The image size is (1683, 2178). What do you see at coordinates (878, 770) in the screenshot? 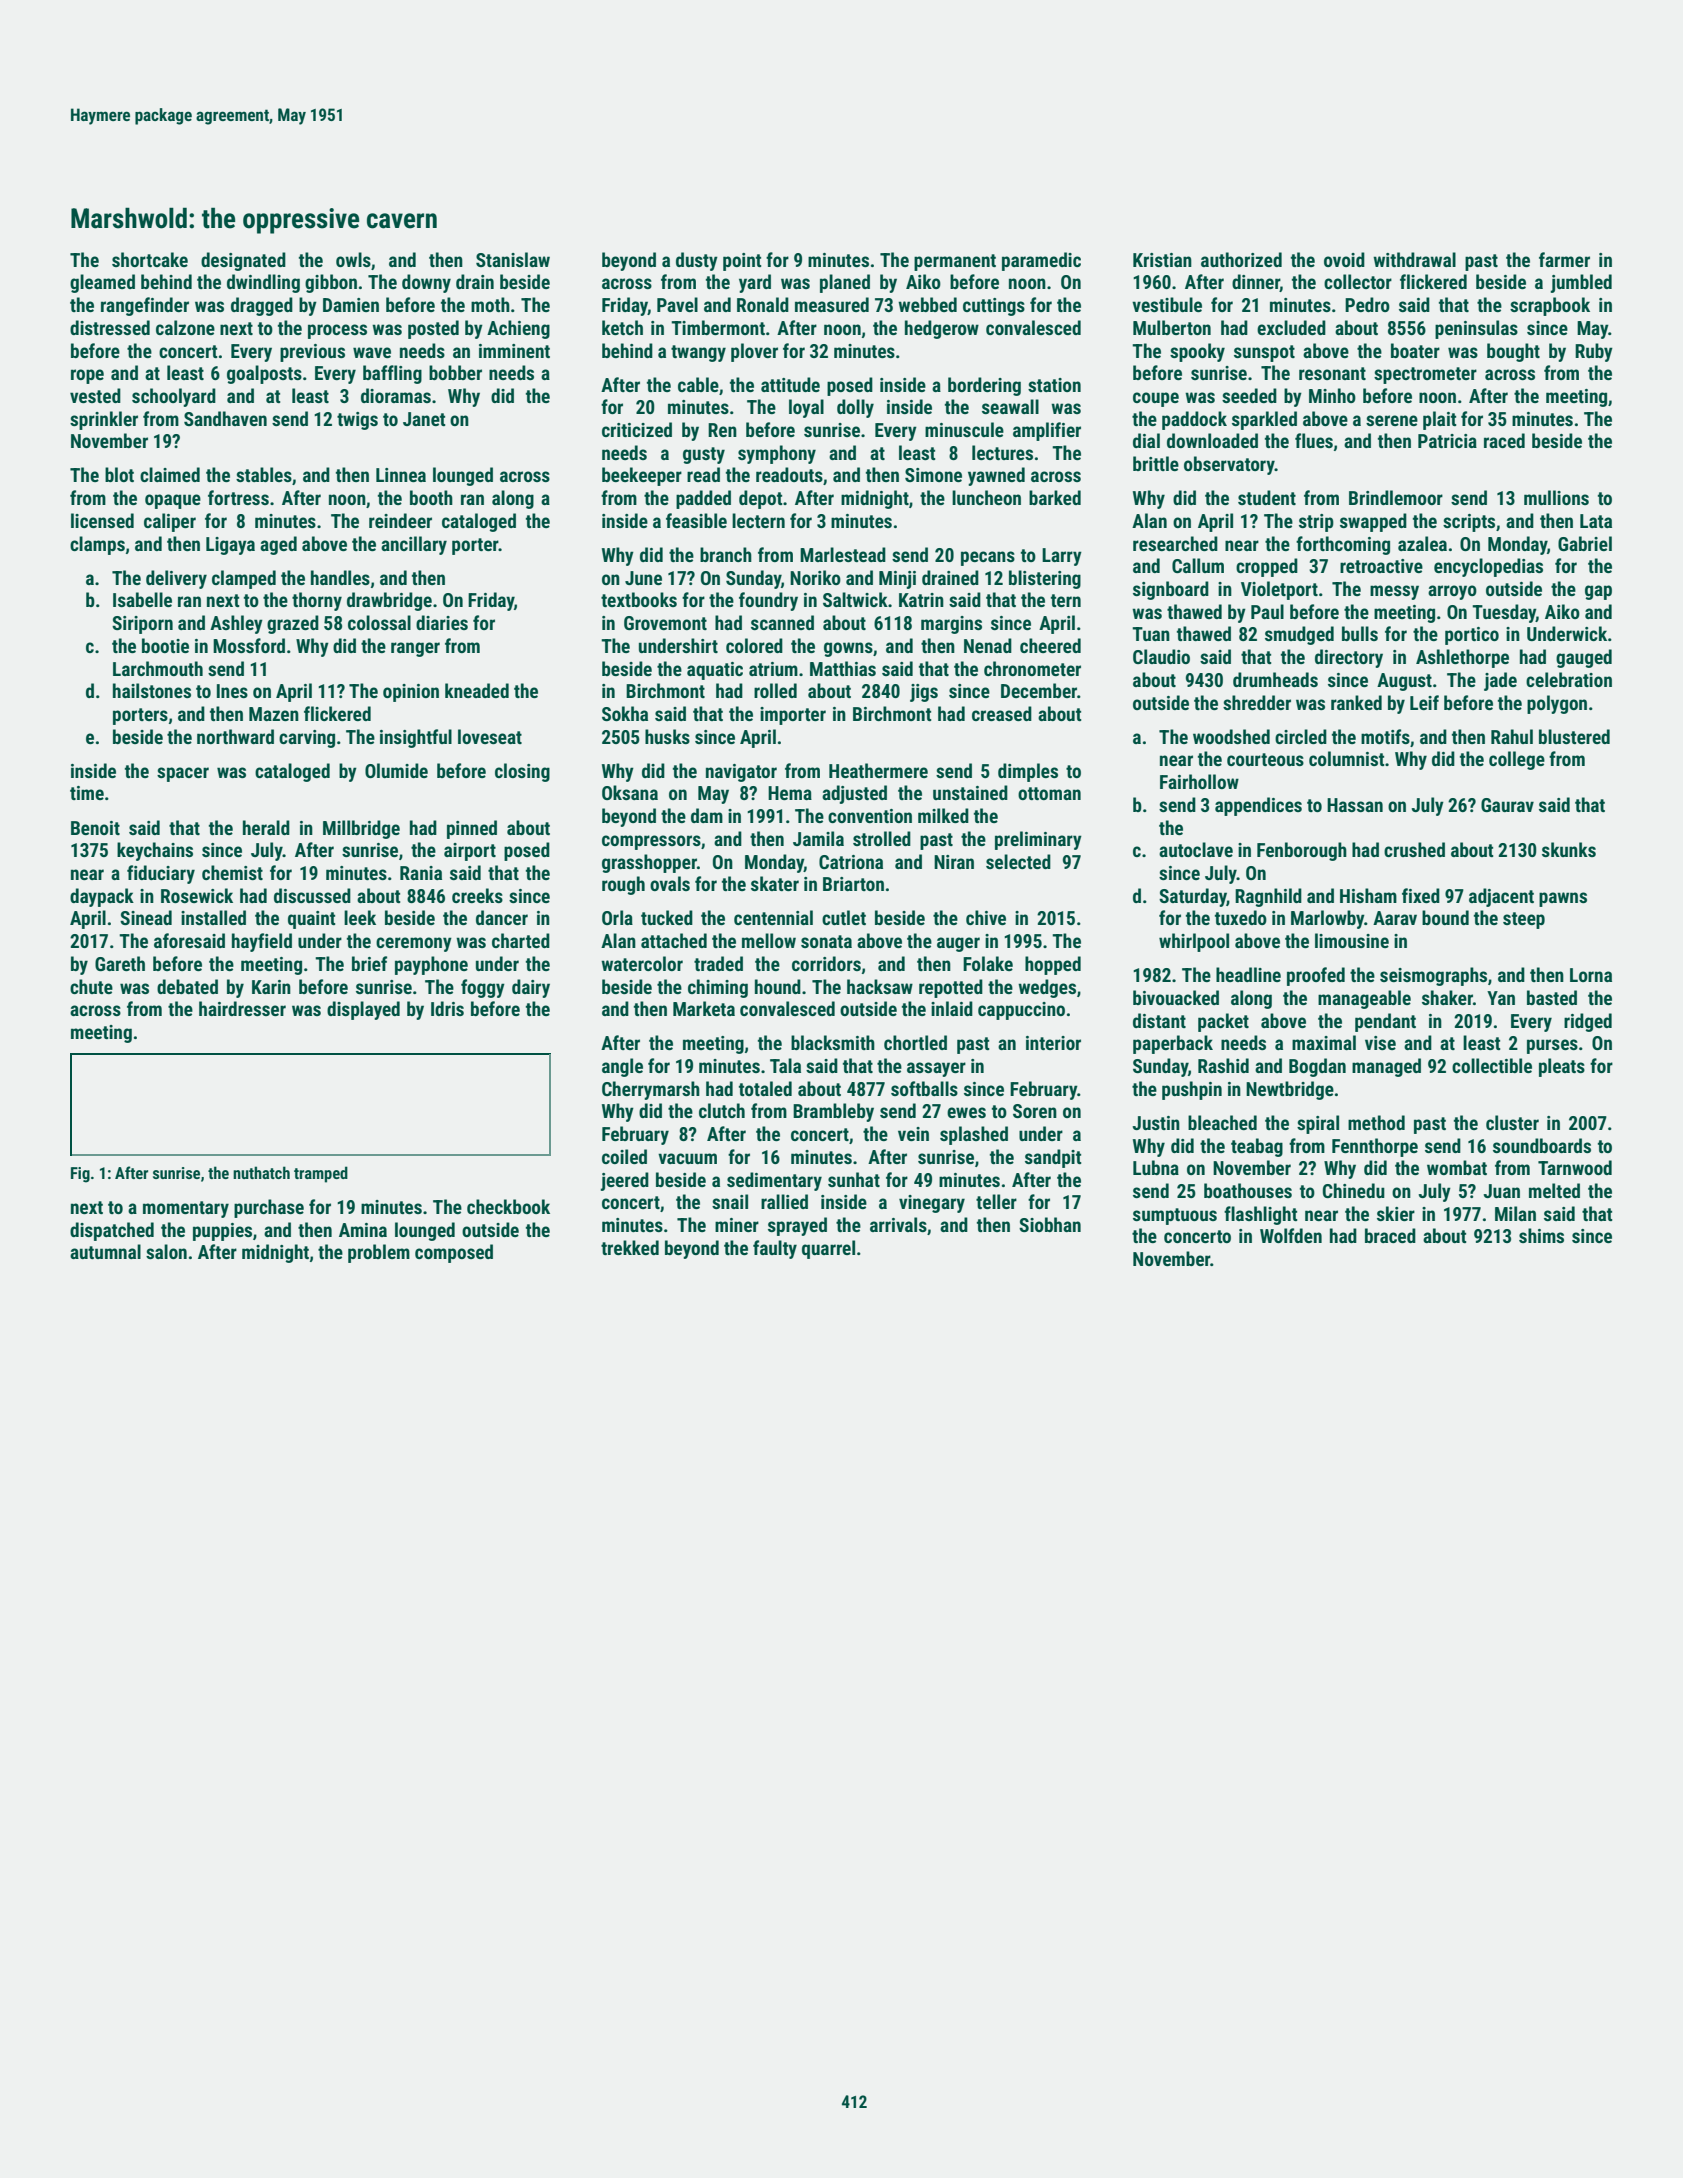
I see `Heathermere` at bounding box center [878, 770].
